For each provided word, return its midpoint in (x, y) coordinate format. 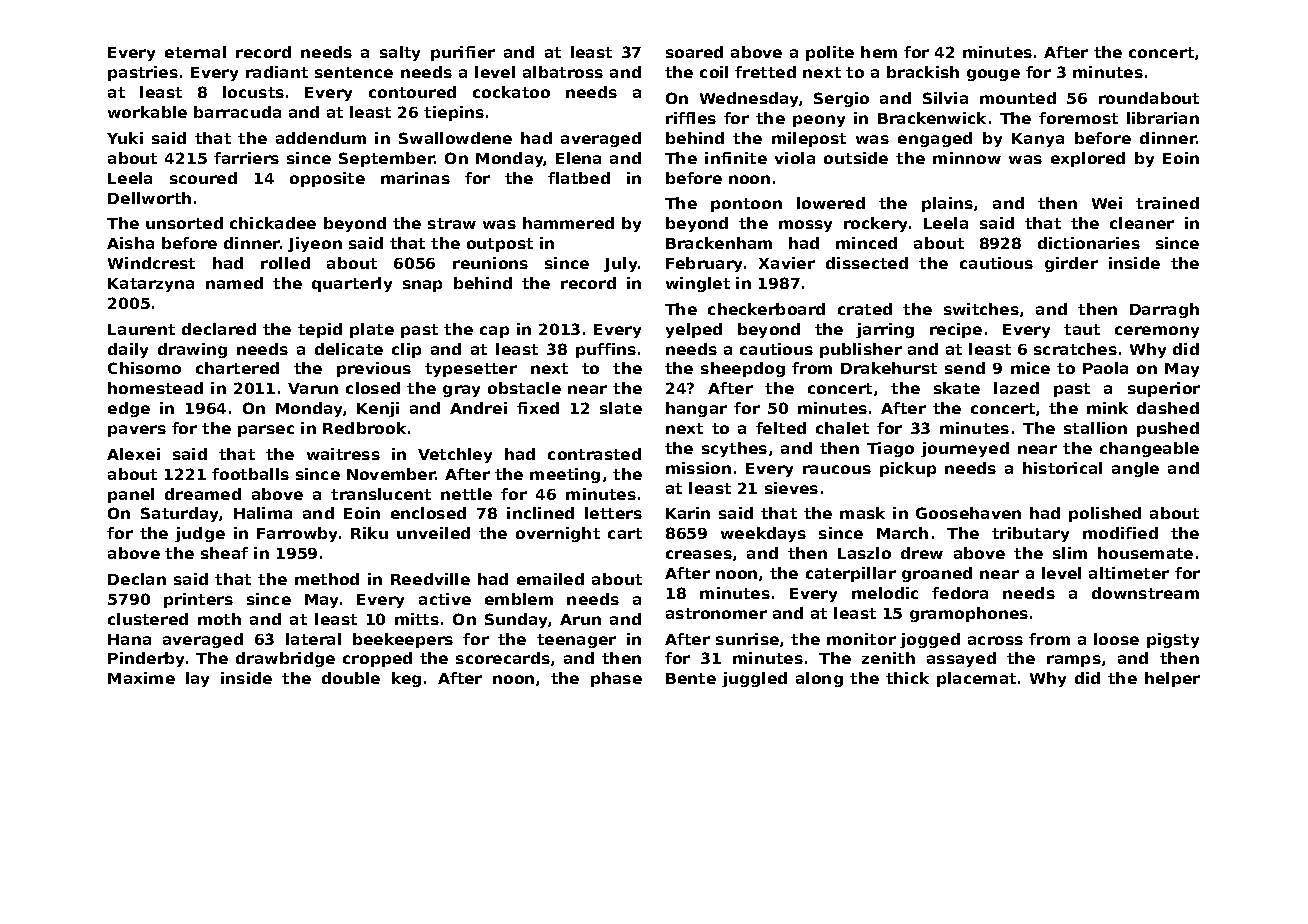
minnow (967, 158)
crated (865, 309)
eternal (195, 52)
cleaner (1142, 223)
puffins (606, 350)
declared (219, 329)
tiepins (454, 113)
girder (1071, 264)
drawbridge (285, 659)
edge (129, 409)
